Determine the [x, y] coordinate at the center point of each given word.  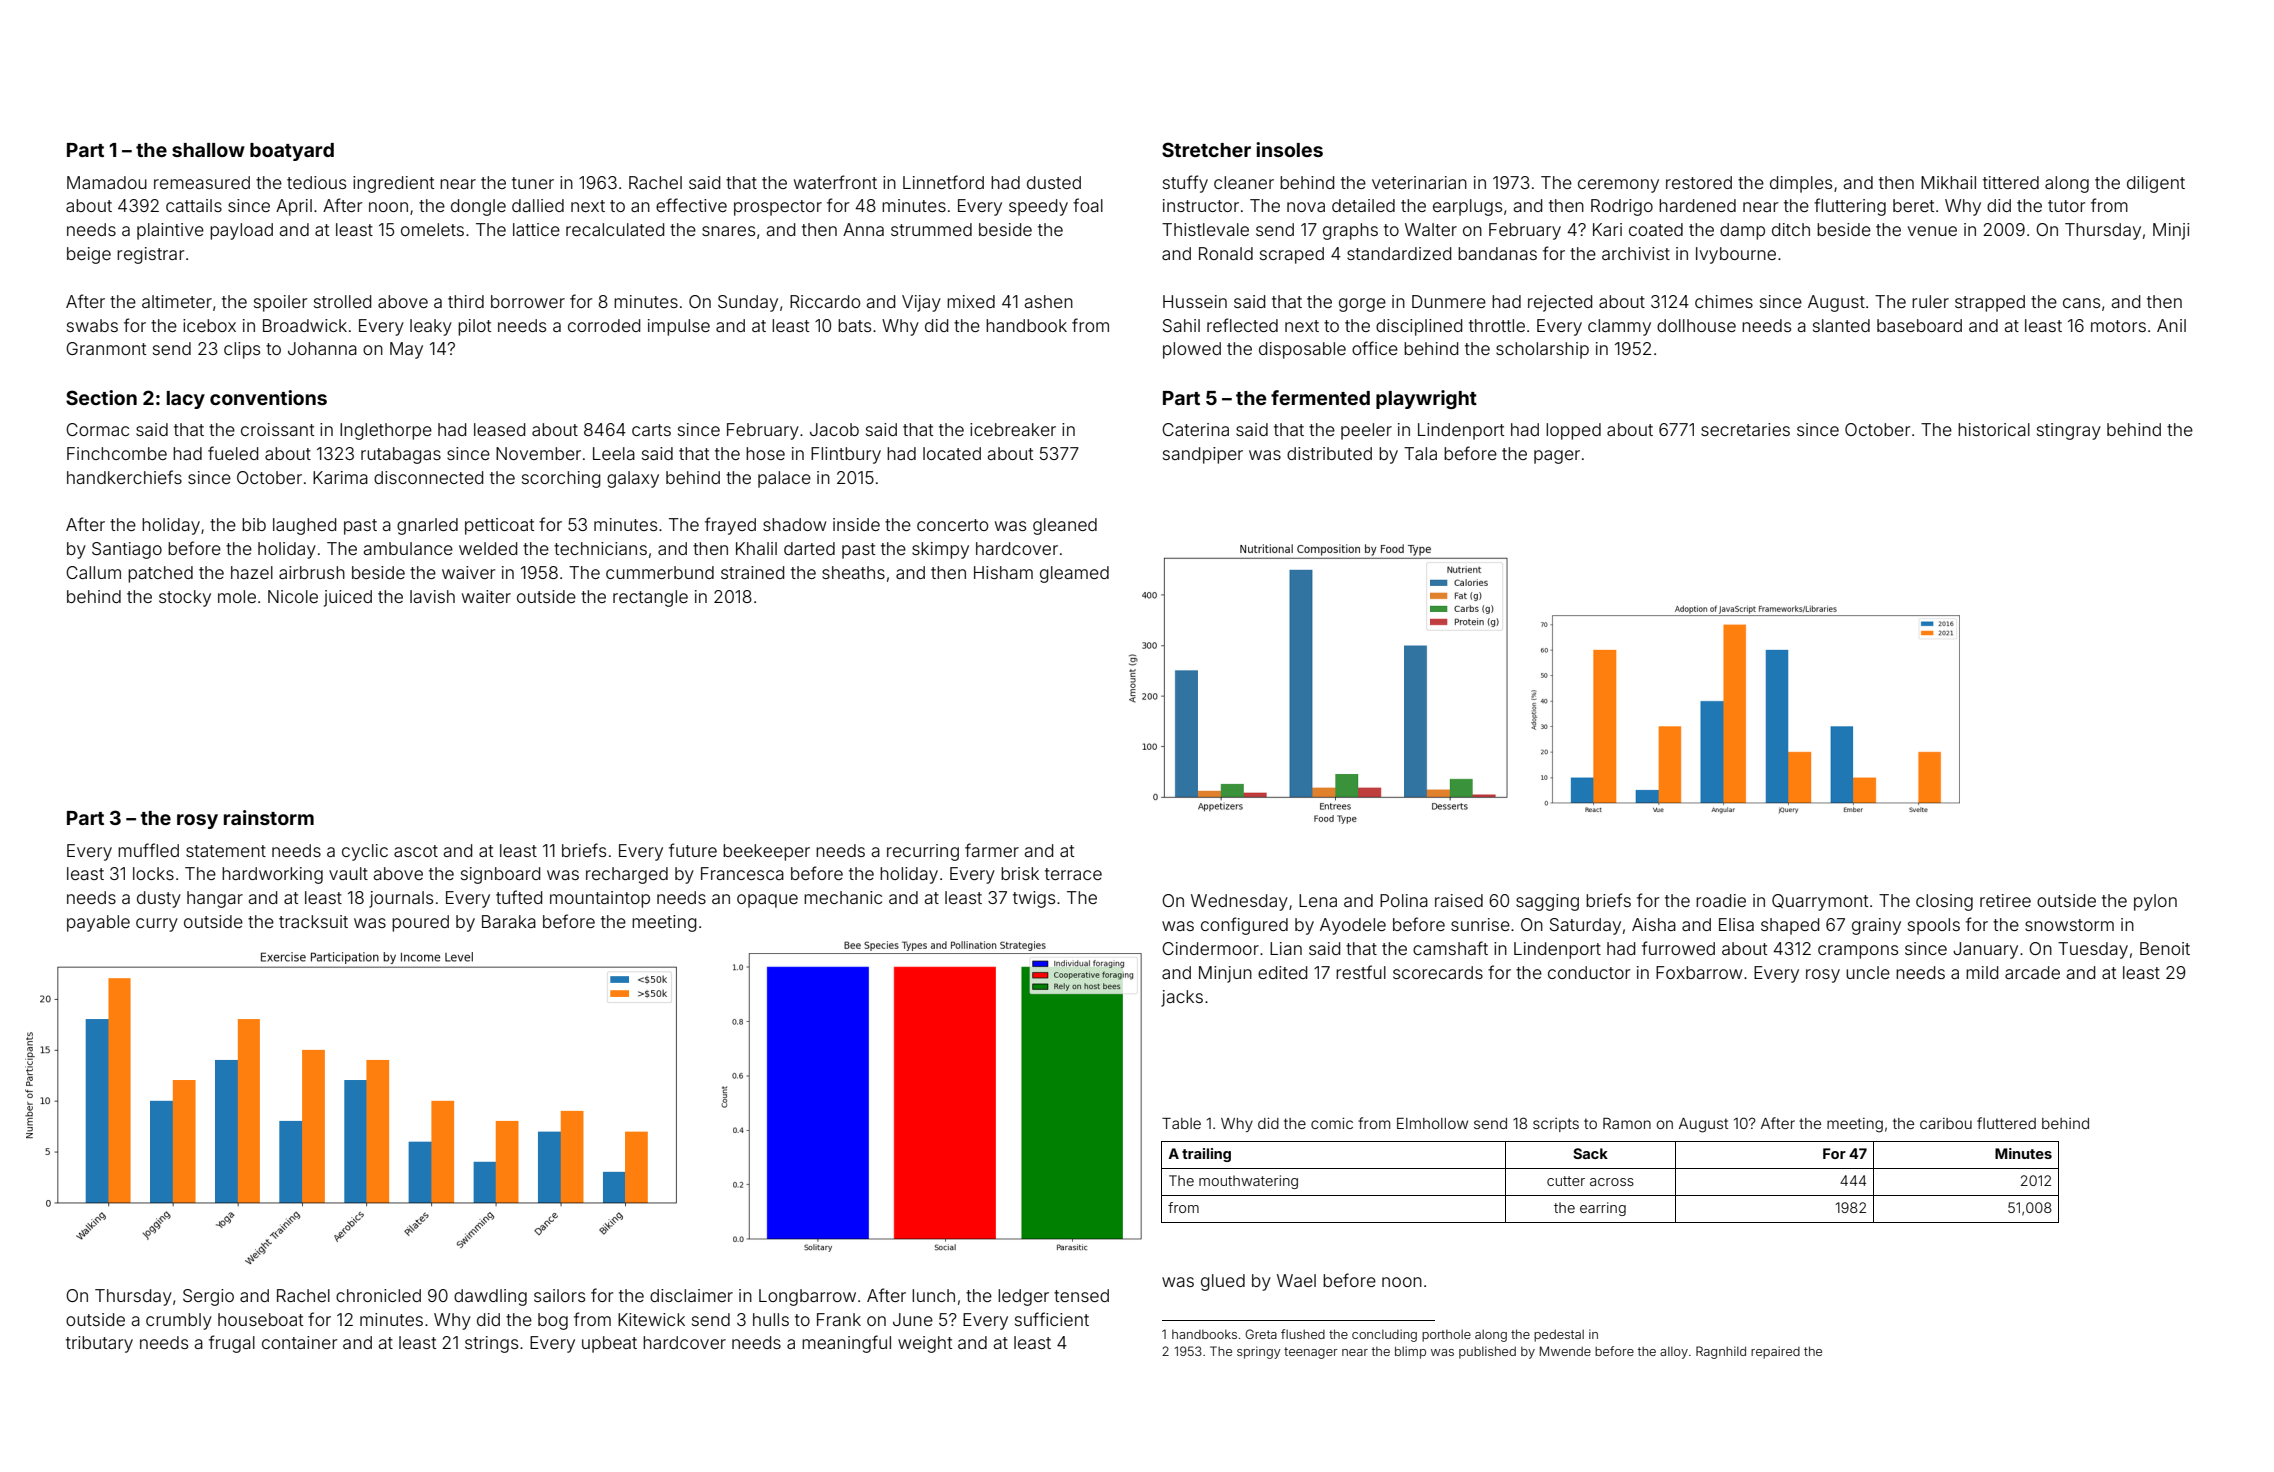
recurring [923, 852]
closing [1944, 902]
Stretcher [1206, 149]
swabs [92, 325]
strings [491, 1344]
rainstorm [269, 817]
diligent [2156, 184]
